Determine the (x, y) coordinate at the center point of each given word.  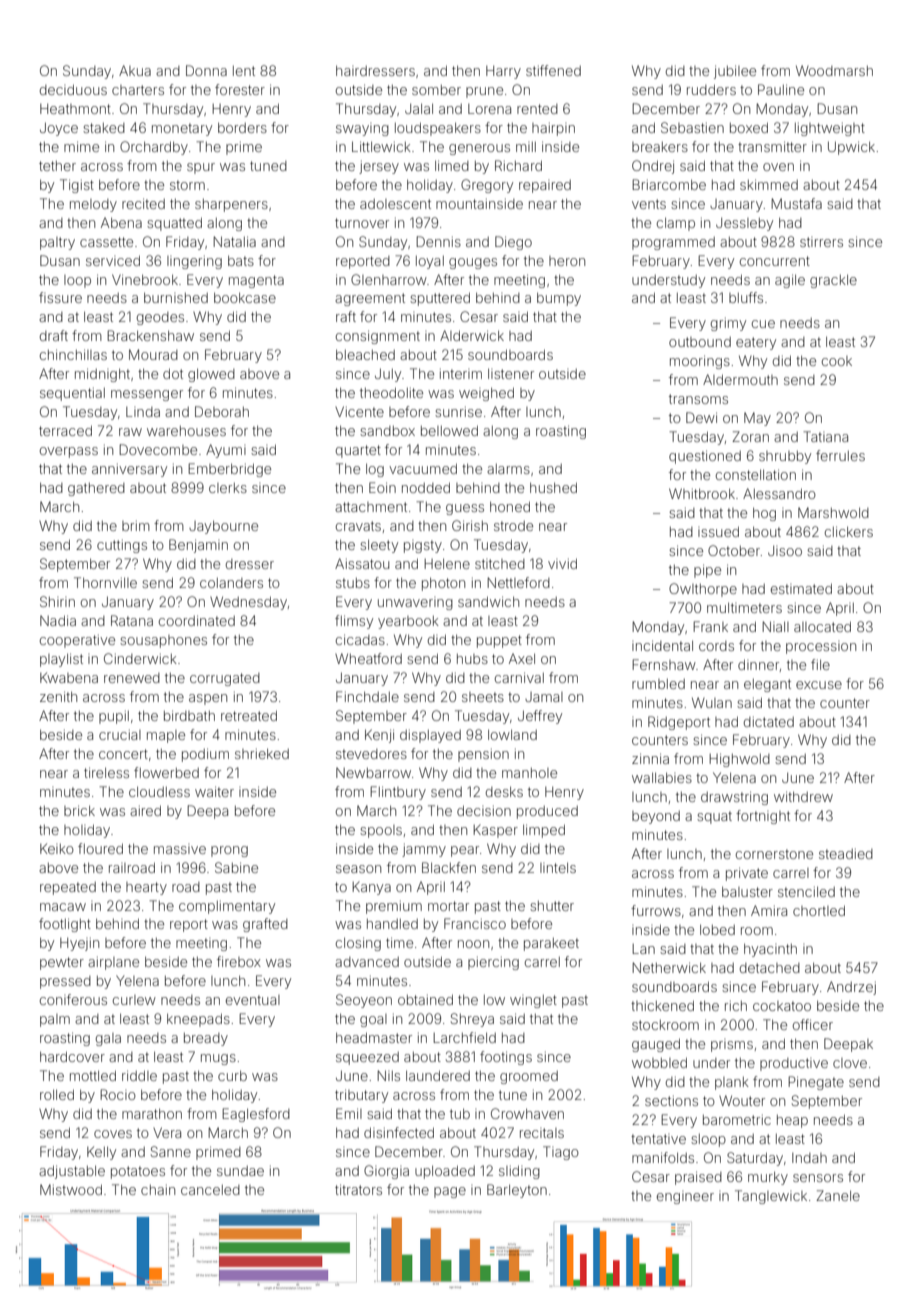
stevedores (371, 754)
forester (240, 89)
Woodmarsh (834, 70)
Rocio (118, 1094)
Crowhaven (527, 1113)
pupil (114, 717)
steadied (846, 853)
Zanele (838, 1195)
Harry (503, 72)
